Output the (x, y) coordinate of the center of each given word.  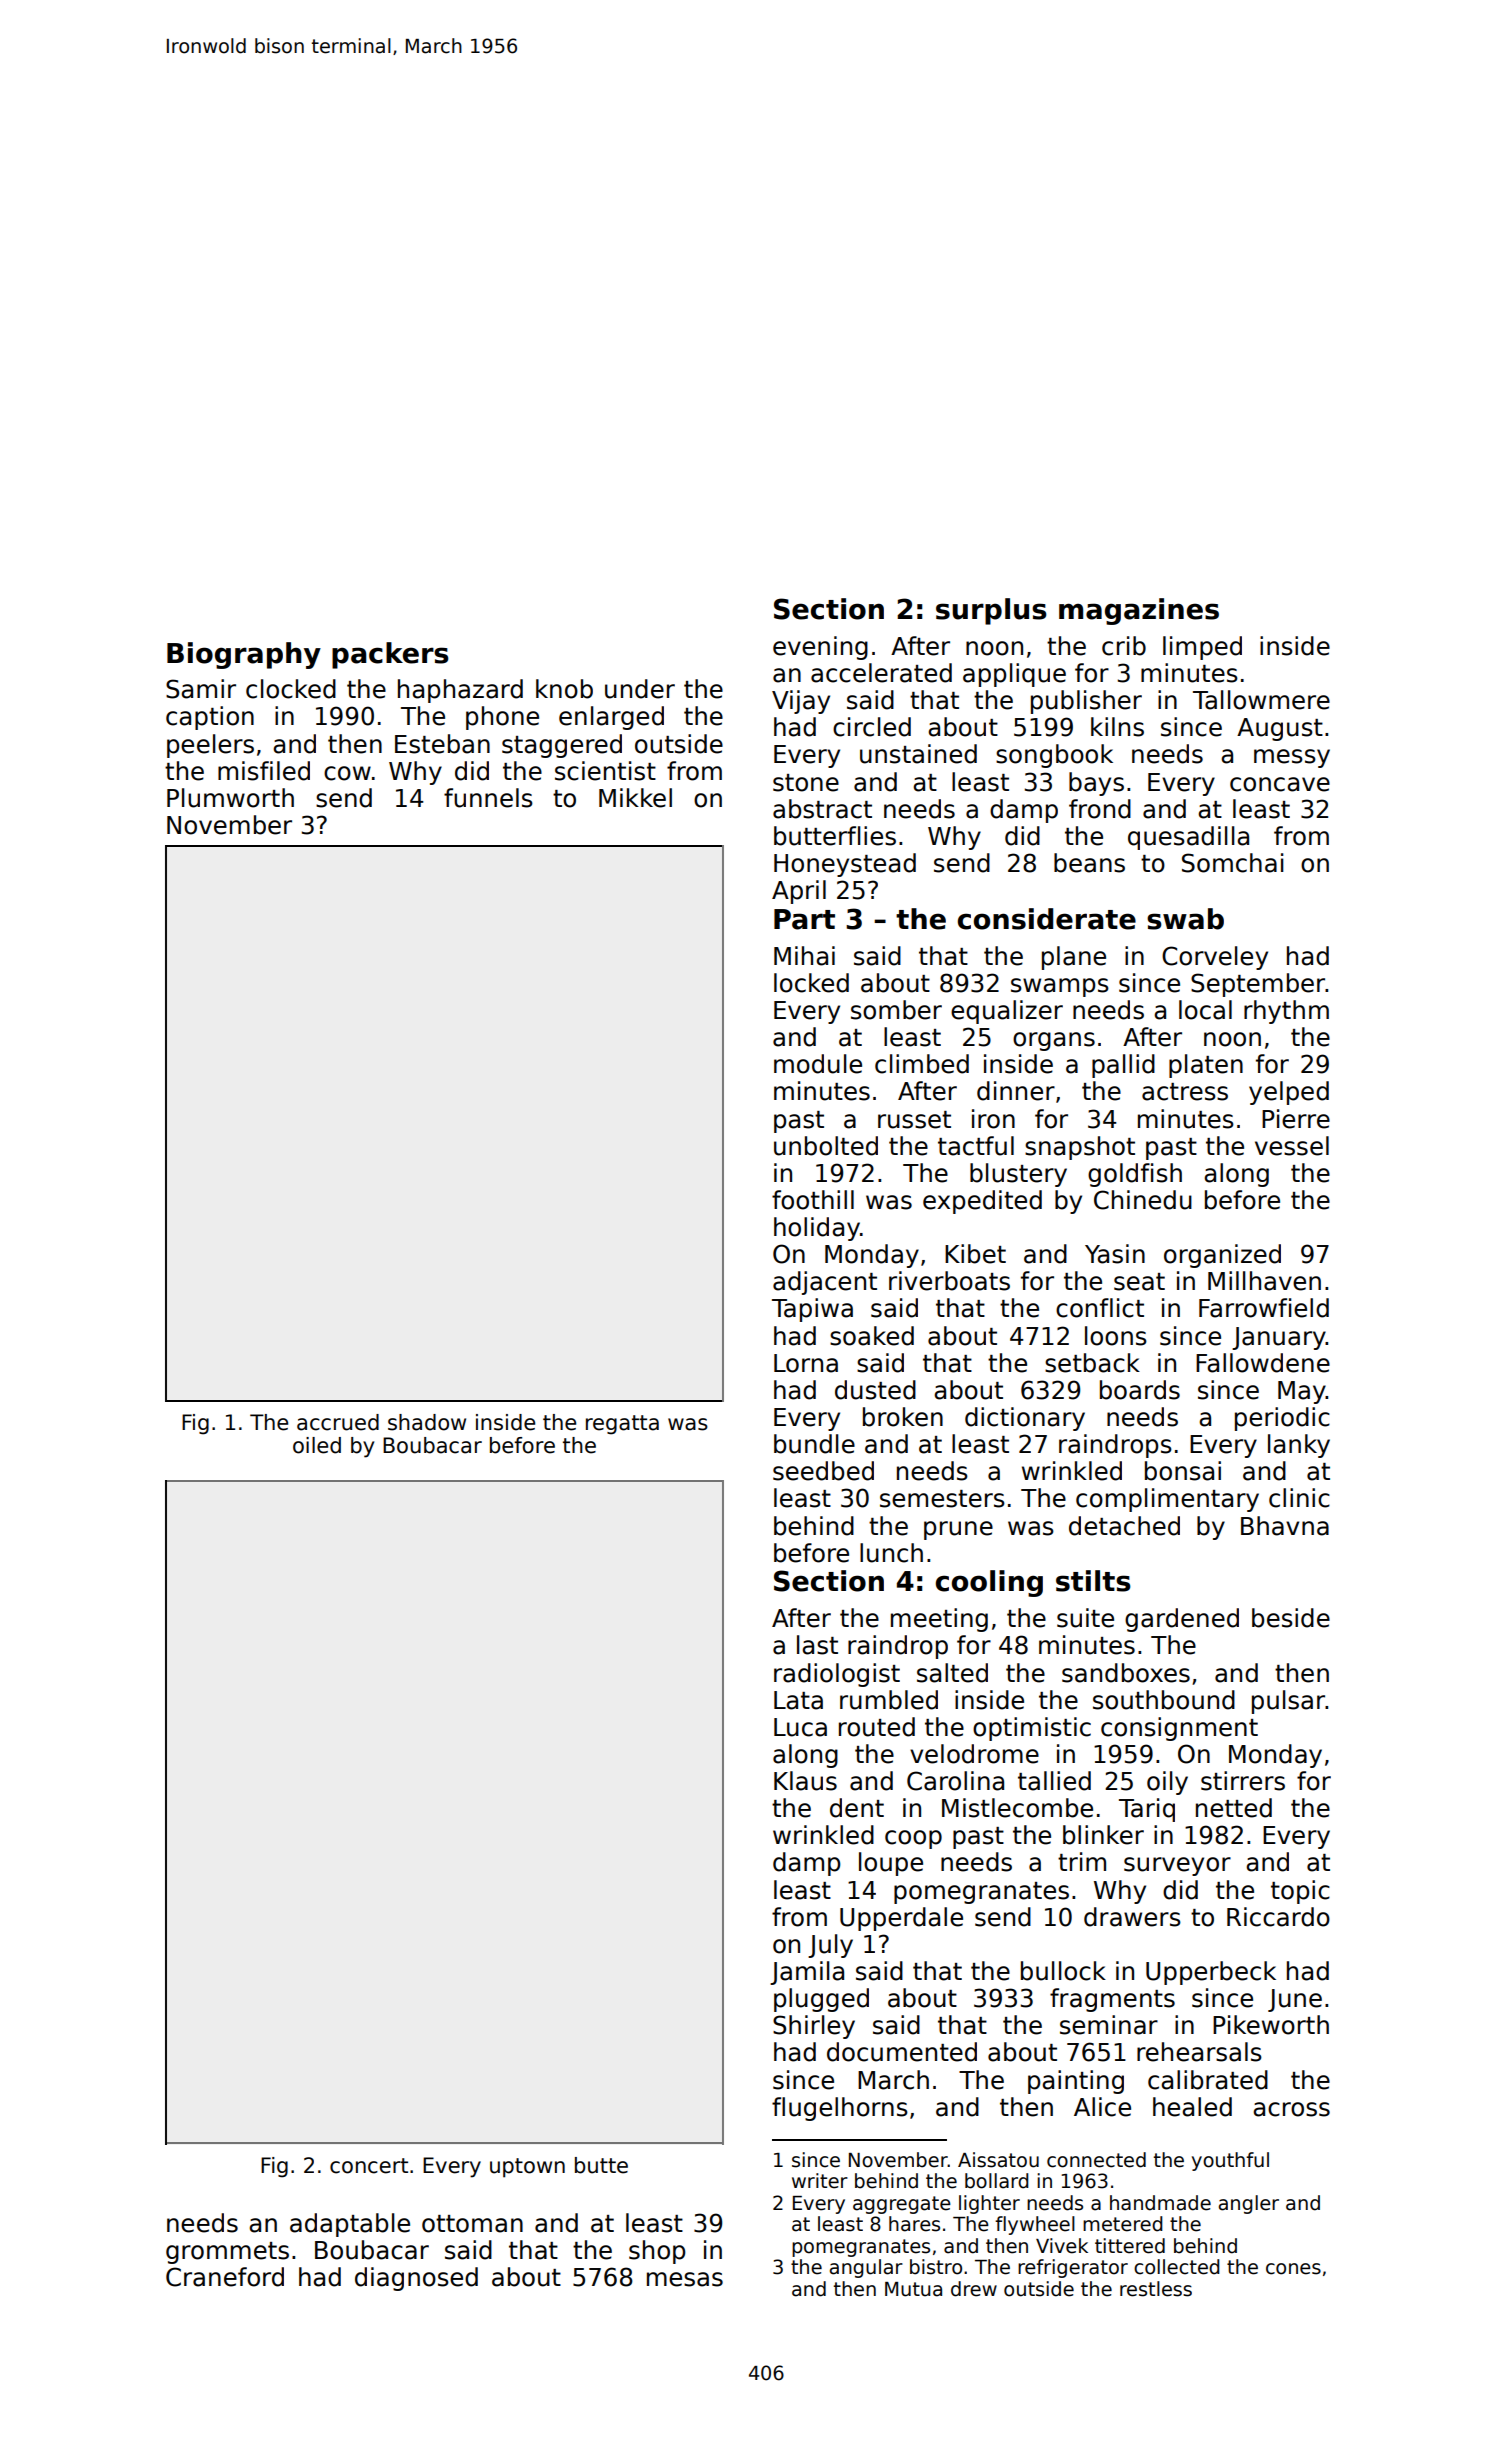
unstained (918, 754)
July (830, 1946)
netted (1234, 1808)
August (1280, 729)
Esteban (442, 744)
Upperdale (901, 1919)
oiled (317, 1445)
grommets (227, 2253)
